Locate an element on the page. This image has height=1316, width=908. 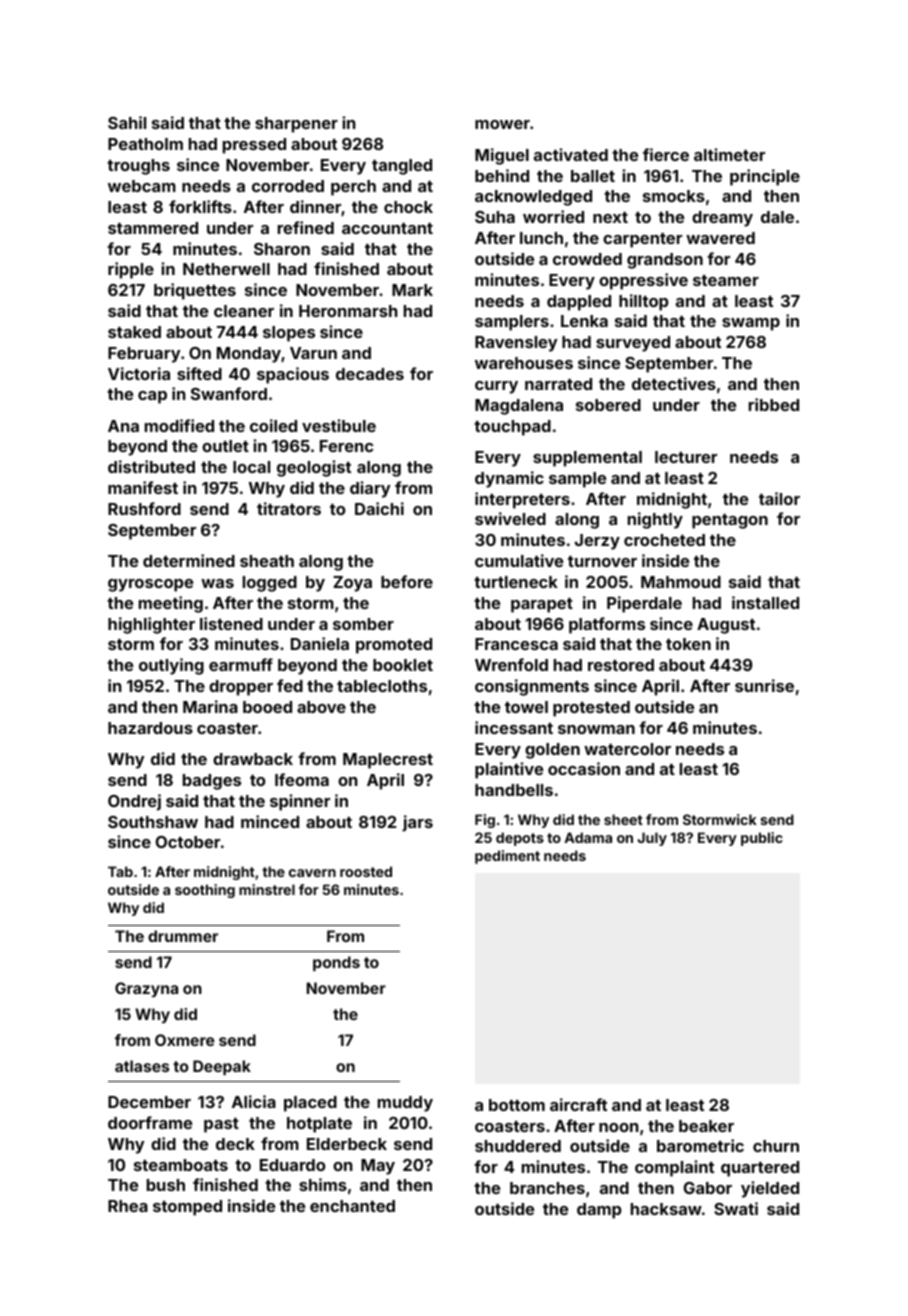
altimeter is located at coordinates (729, 154).
